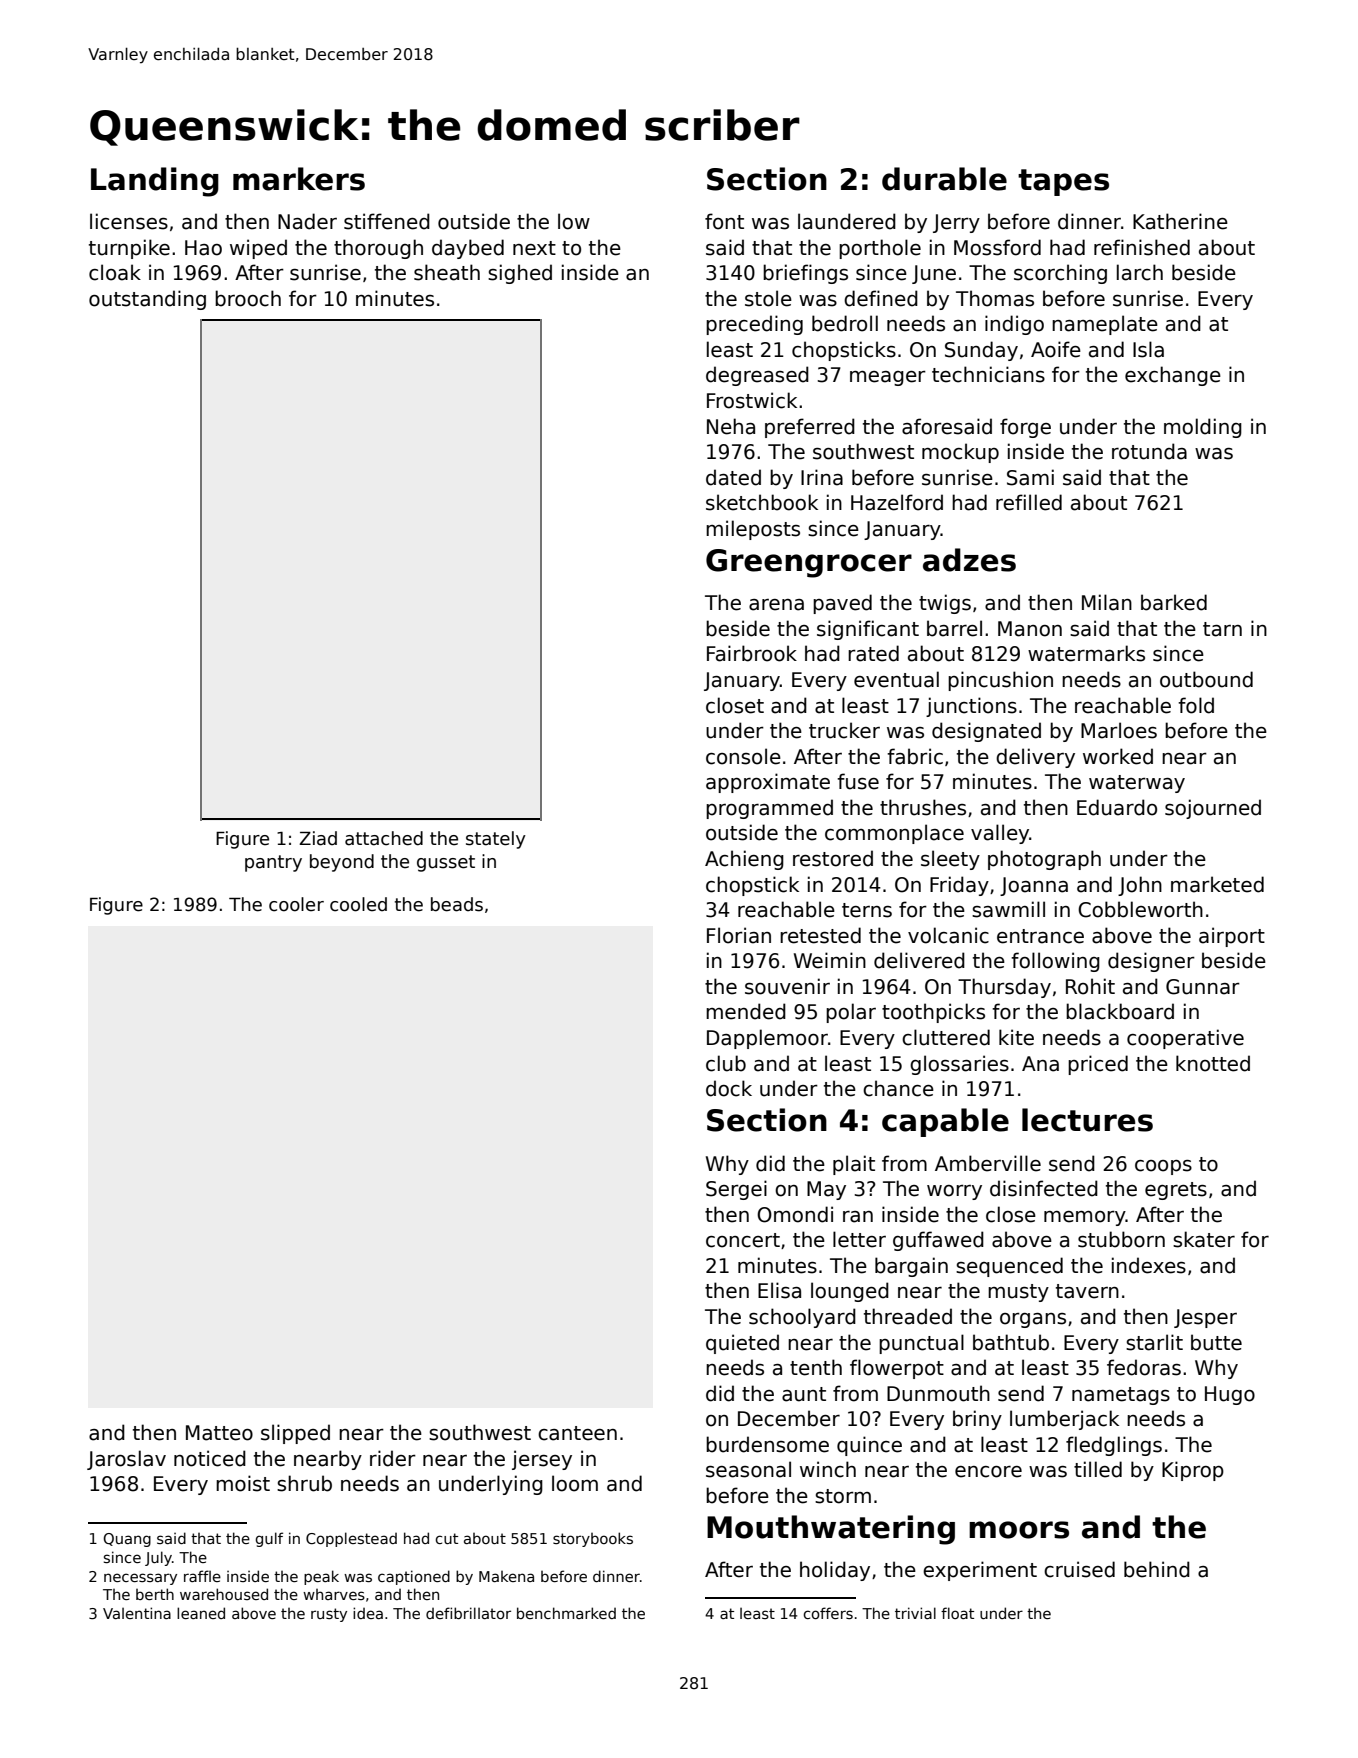 The width and height of the screenshot is (1358, 1758). Describe the element at coordinates (733, 477) in the screenshot. I see `dated` at that location.
